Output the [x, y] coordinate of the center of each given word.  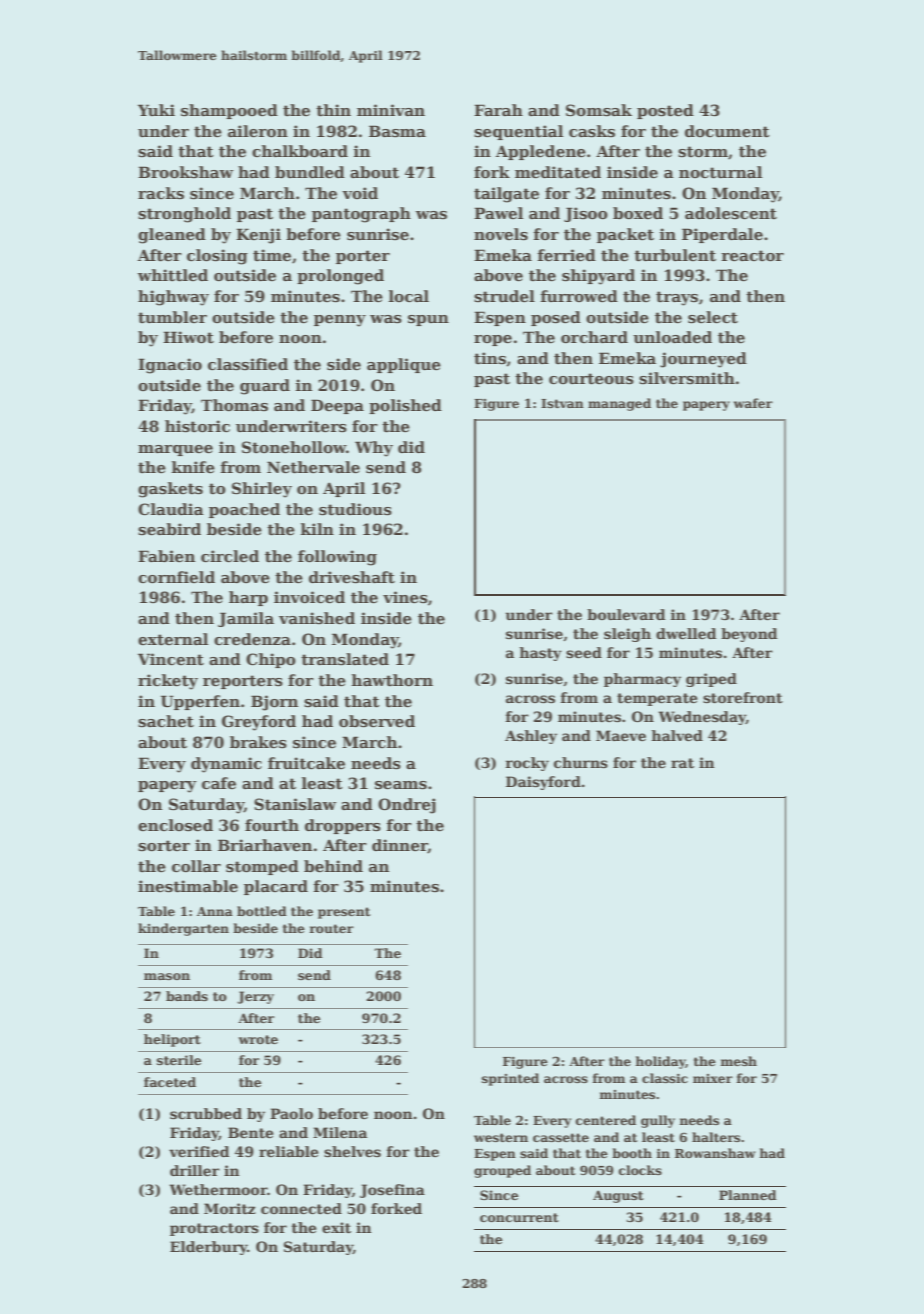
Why [374, 449]
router [331, 928]
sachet [166, 721]
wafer [753, 403]
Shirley [262, 490]
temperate [657, 699]
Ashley [531, 737]
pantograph [361, 215]
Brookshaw [185, 172]
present [344, 913]
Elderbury [209, 1248]
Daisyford [543, 783]
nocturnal [720, 172]
